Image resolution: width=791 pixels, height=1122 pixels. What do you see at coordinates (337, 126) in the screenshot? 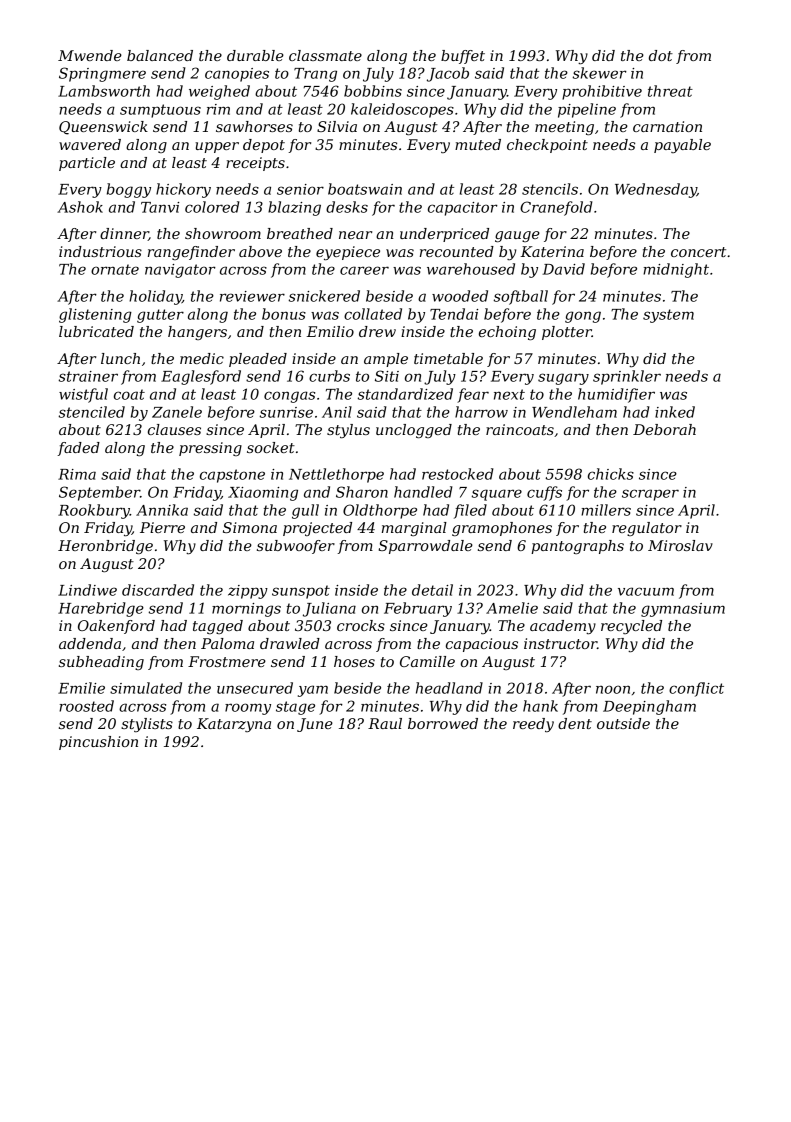
I see `Silvia` at bounding box center [337, 126].
